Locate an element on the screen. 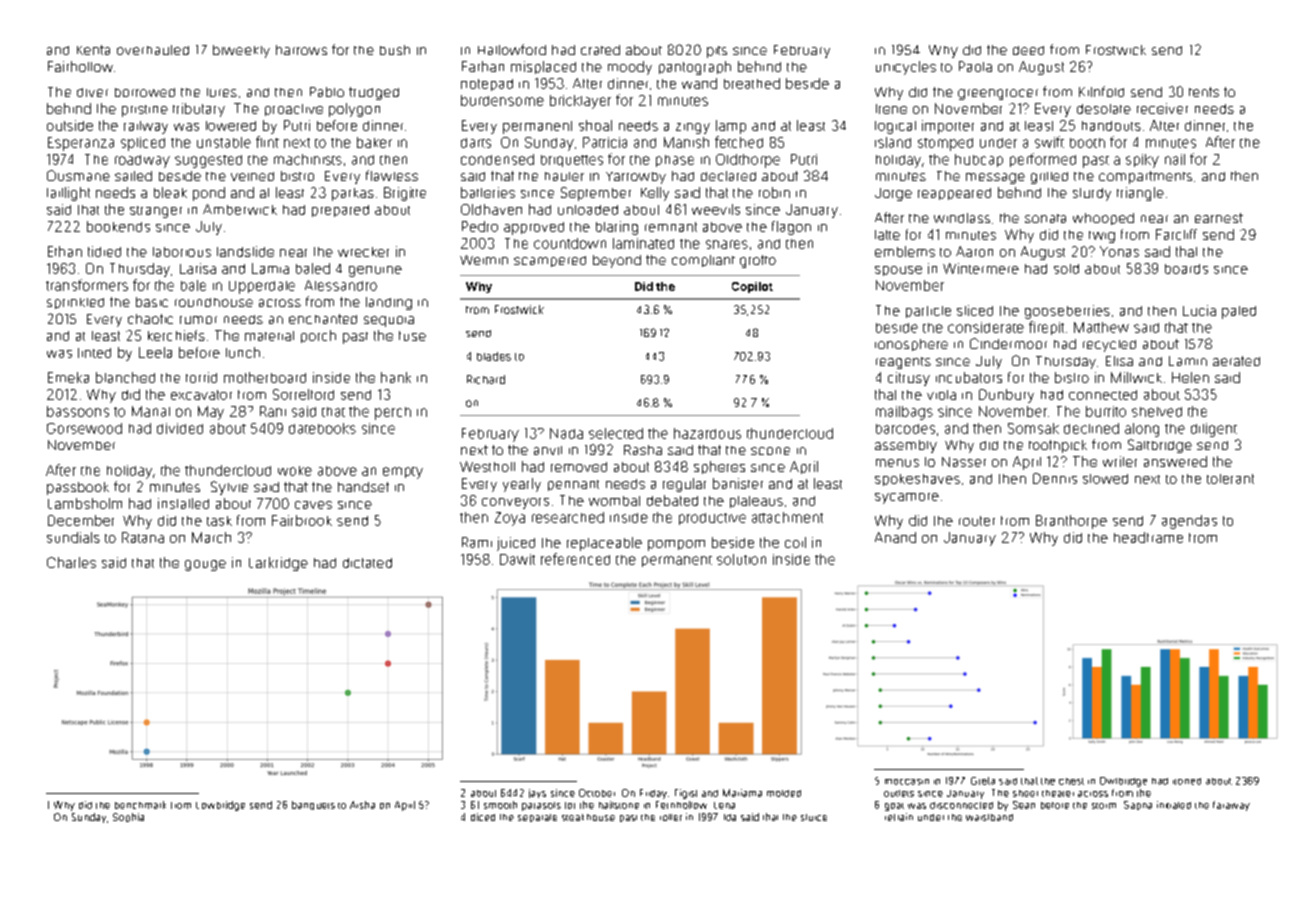 This screenshot has height=924, width=1308. Hallowford is located at coordinates (512, 49).
